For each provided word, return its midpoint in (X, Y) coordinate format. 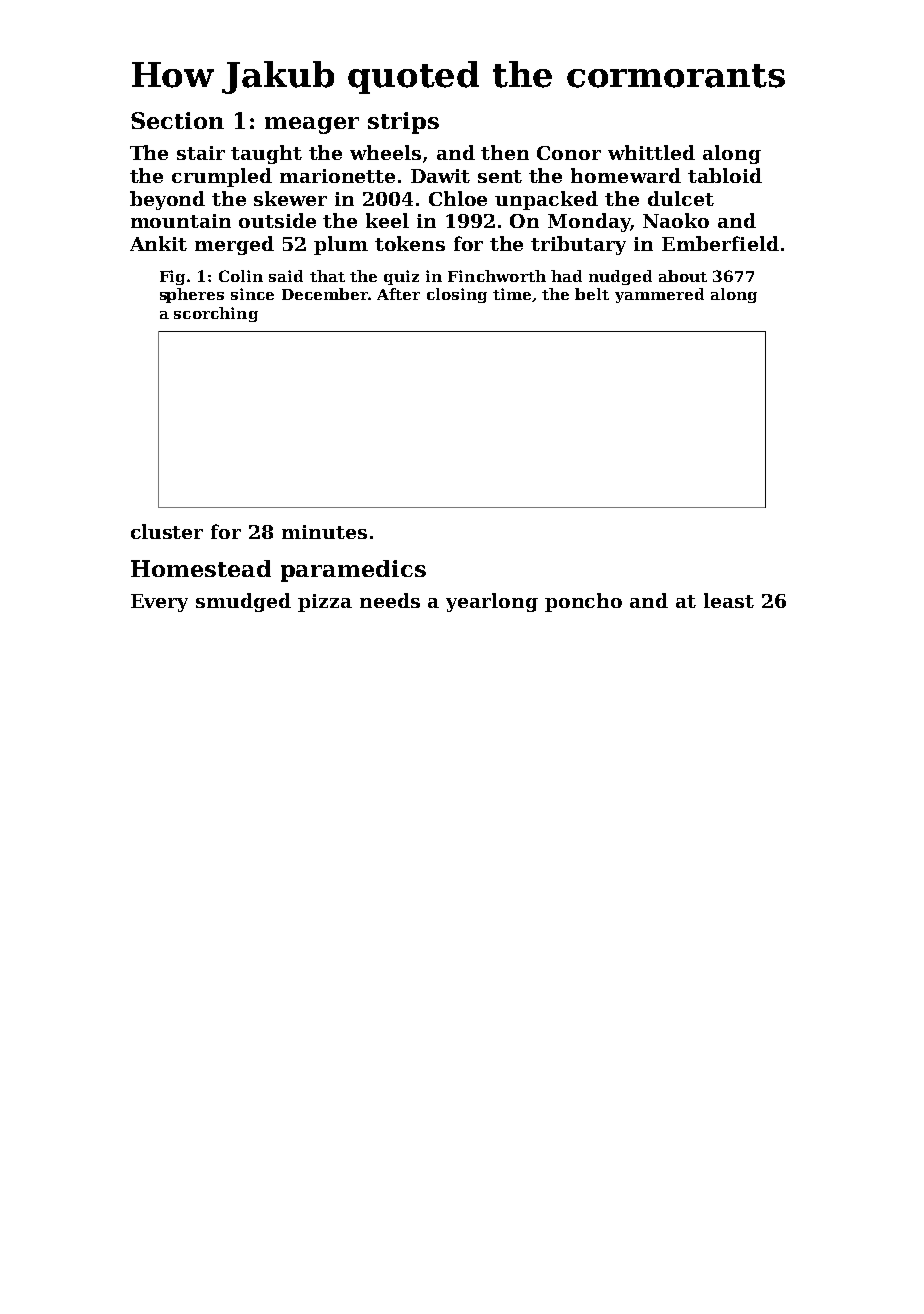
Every (159, 603)
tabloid (725, 175)
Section (177, 120)
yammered (659, 295)
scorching (216, 314)
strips (403, 123)
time (512, 294)
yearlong (492, 602)
